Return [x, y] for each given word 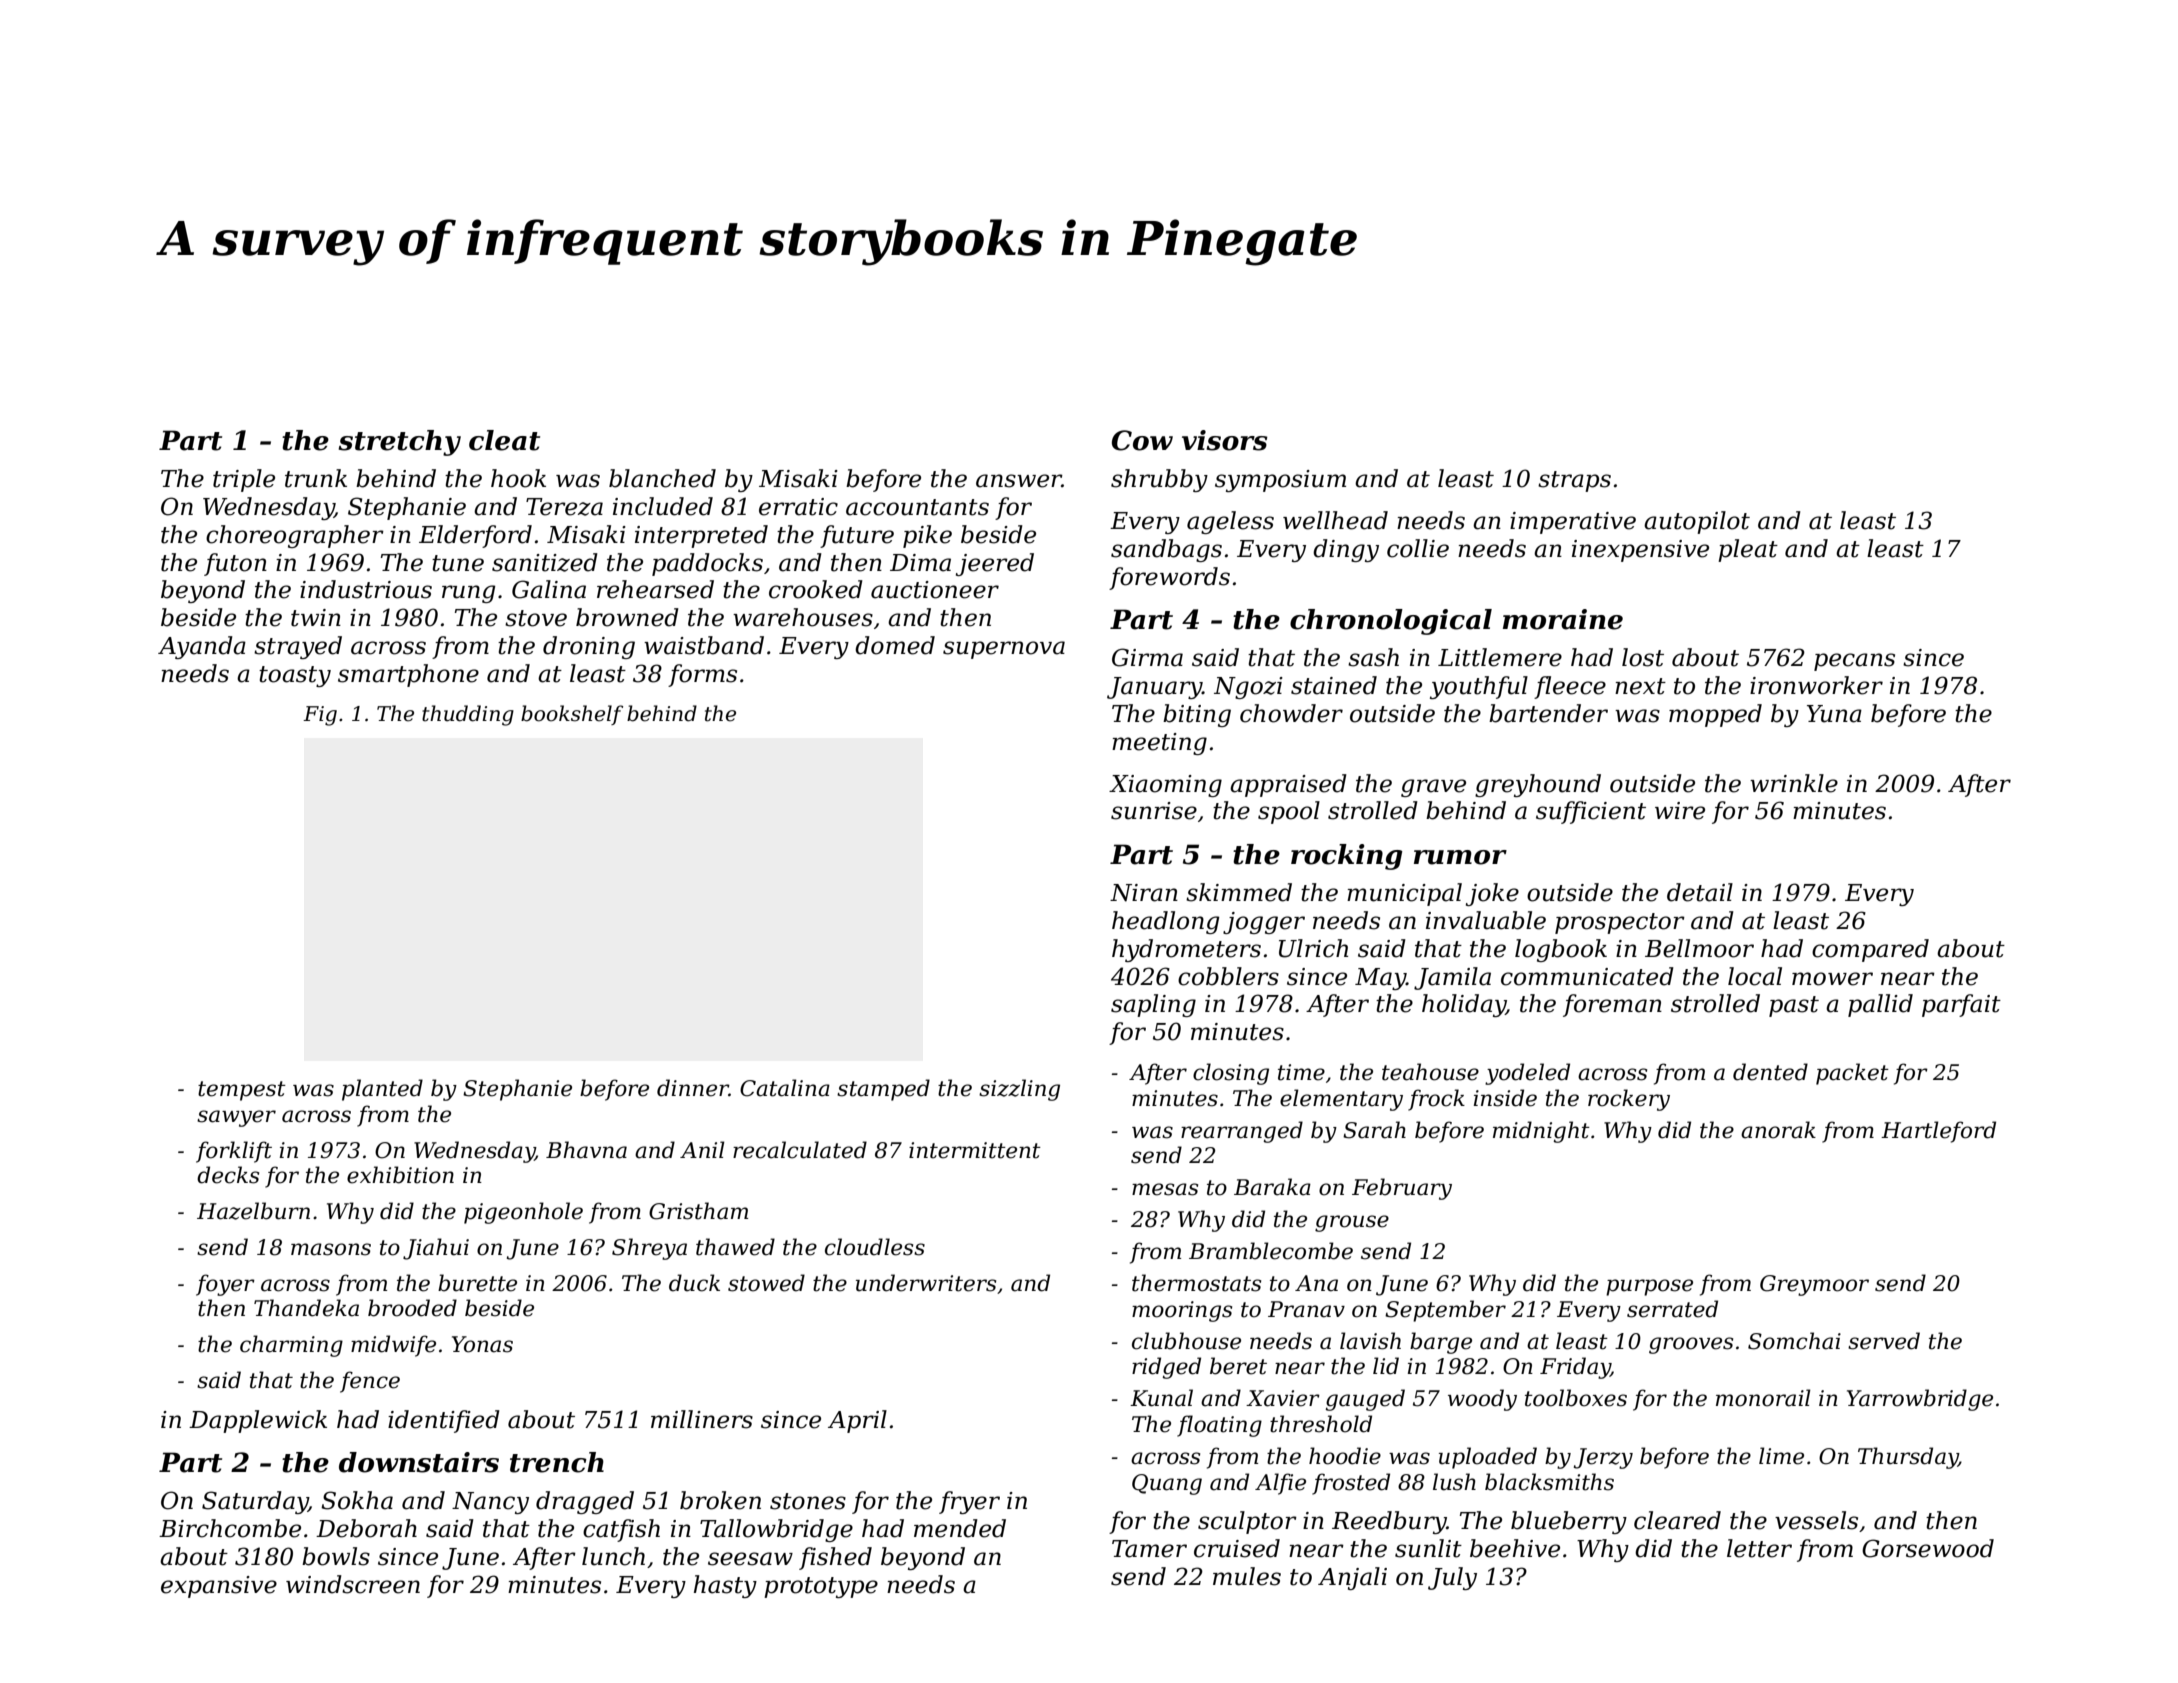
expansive [219, 1587]
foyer [225, 1285]
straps [1574, 481]
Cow [1142, 440]
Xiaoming [1165, 786]
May [1380, 979]
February [1402, 1189]
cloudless [875, 1247]
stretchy [400, 443]
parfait [1961, 1005]
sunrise [1154, 811]
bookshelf [572, 715]
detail [1700, 892]
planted [382, 1090]
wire [1680, 811]
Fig [320, 716]
